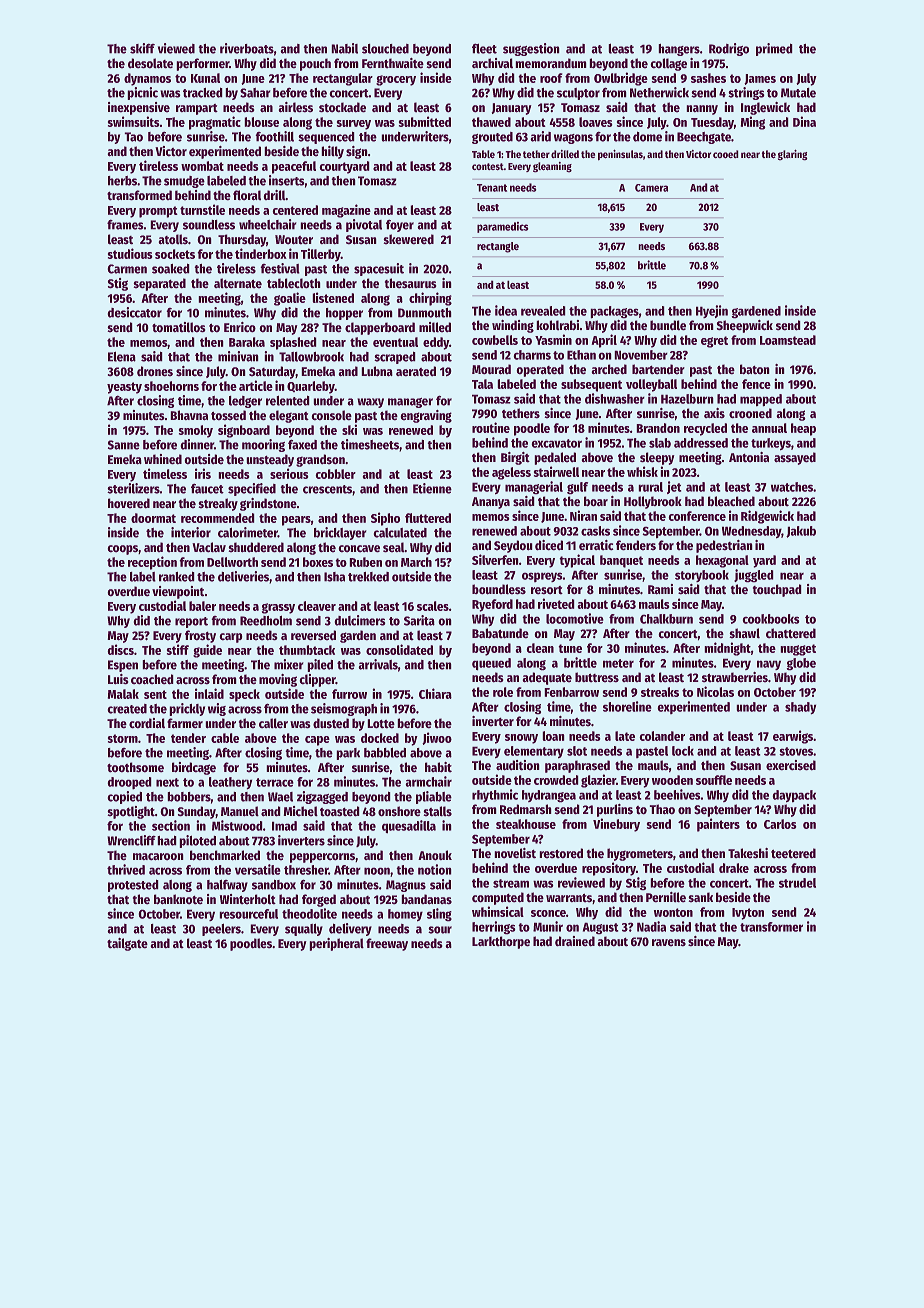  What do you see at coordinates (491, 427) in the document?
I see `routine` at bounding box center [491, 427].
